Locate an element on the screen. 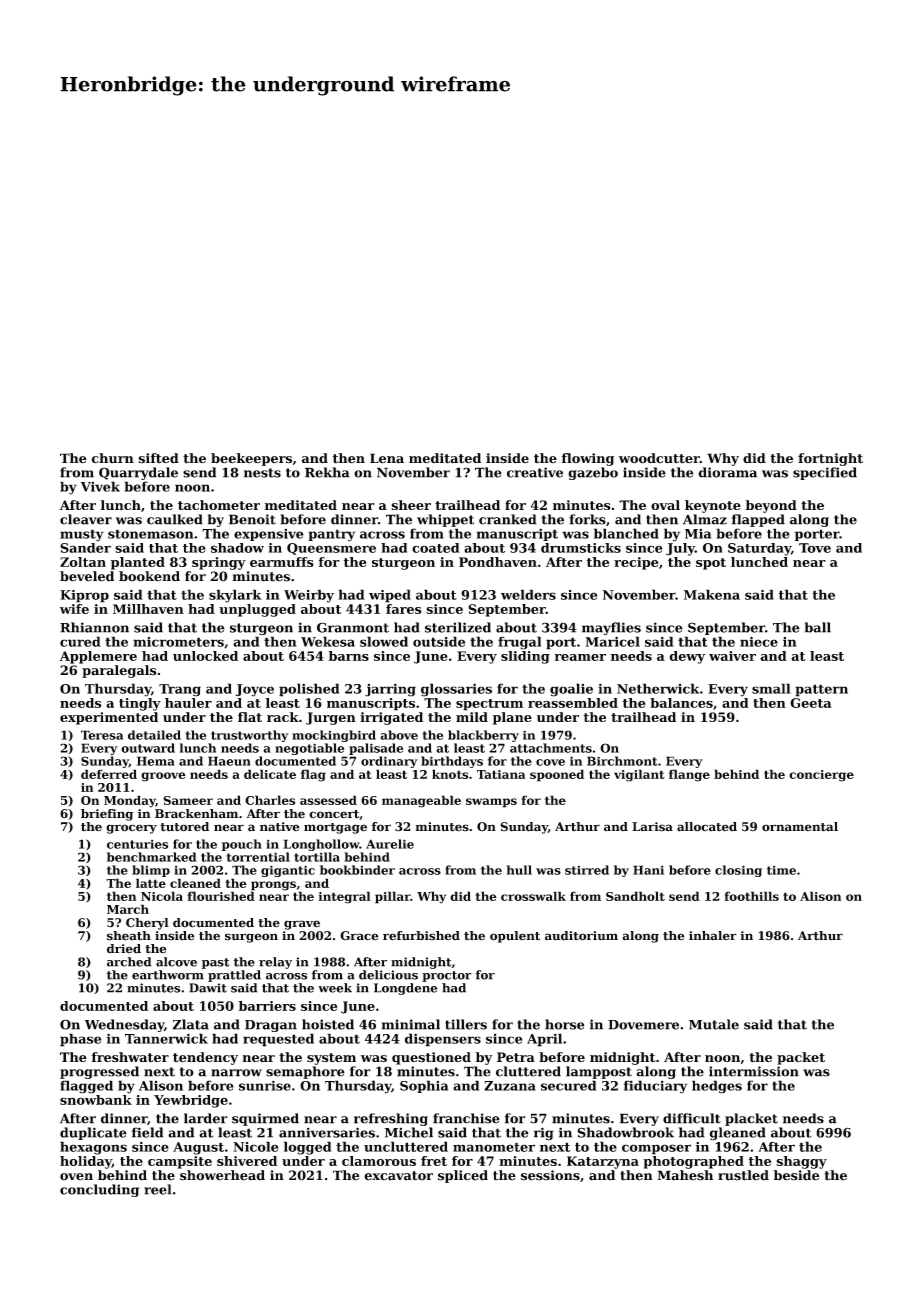 The width and height of the screenshot is (924, 1308). blackberry is located at coordinates (483, 736).
